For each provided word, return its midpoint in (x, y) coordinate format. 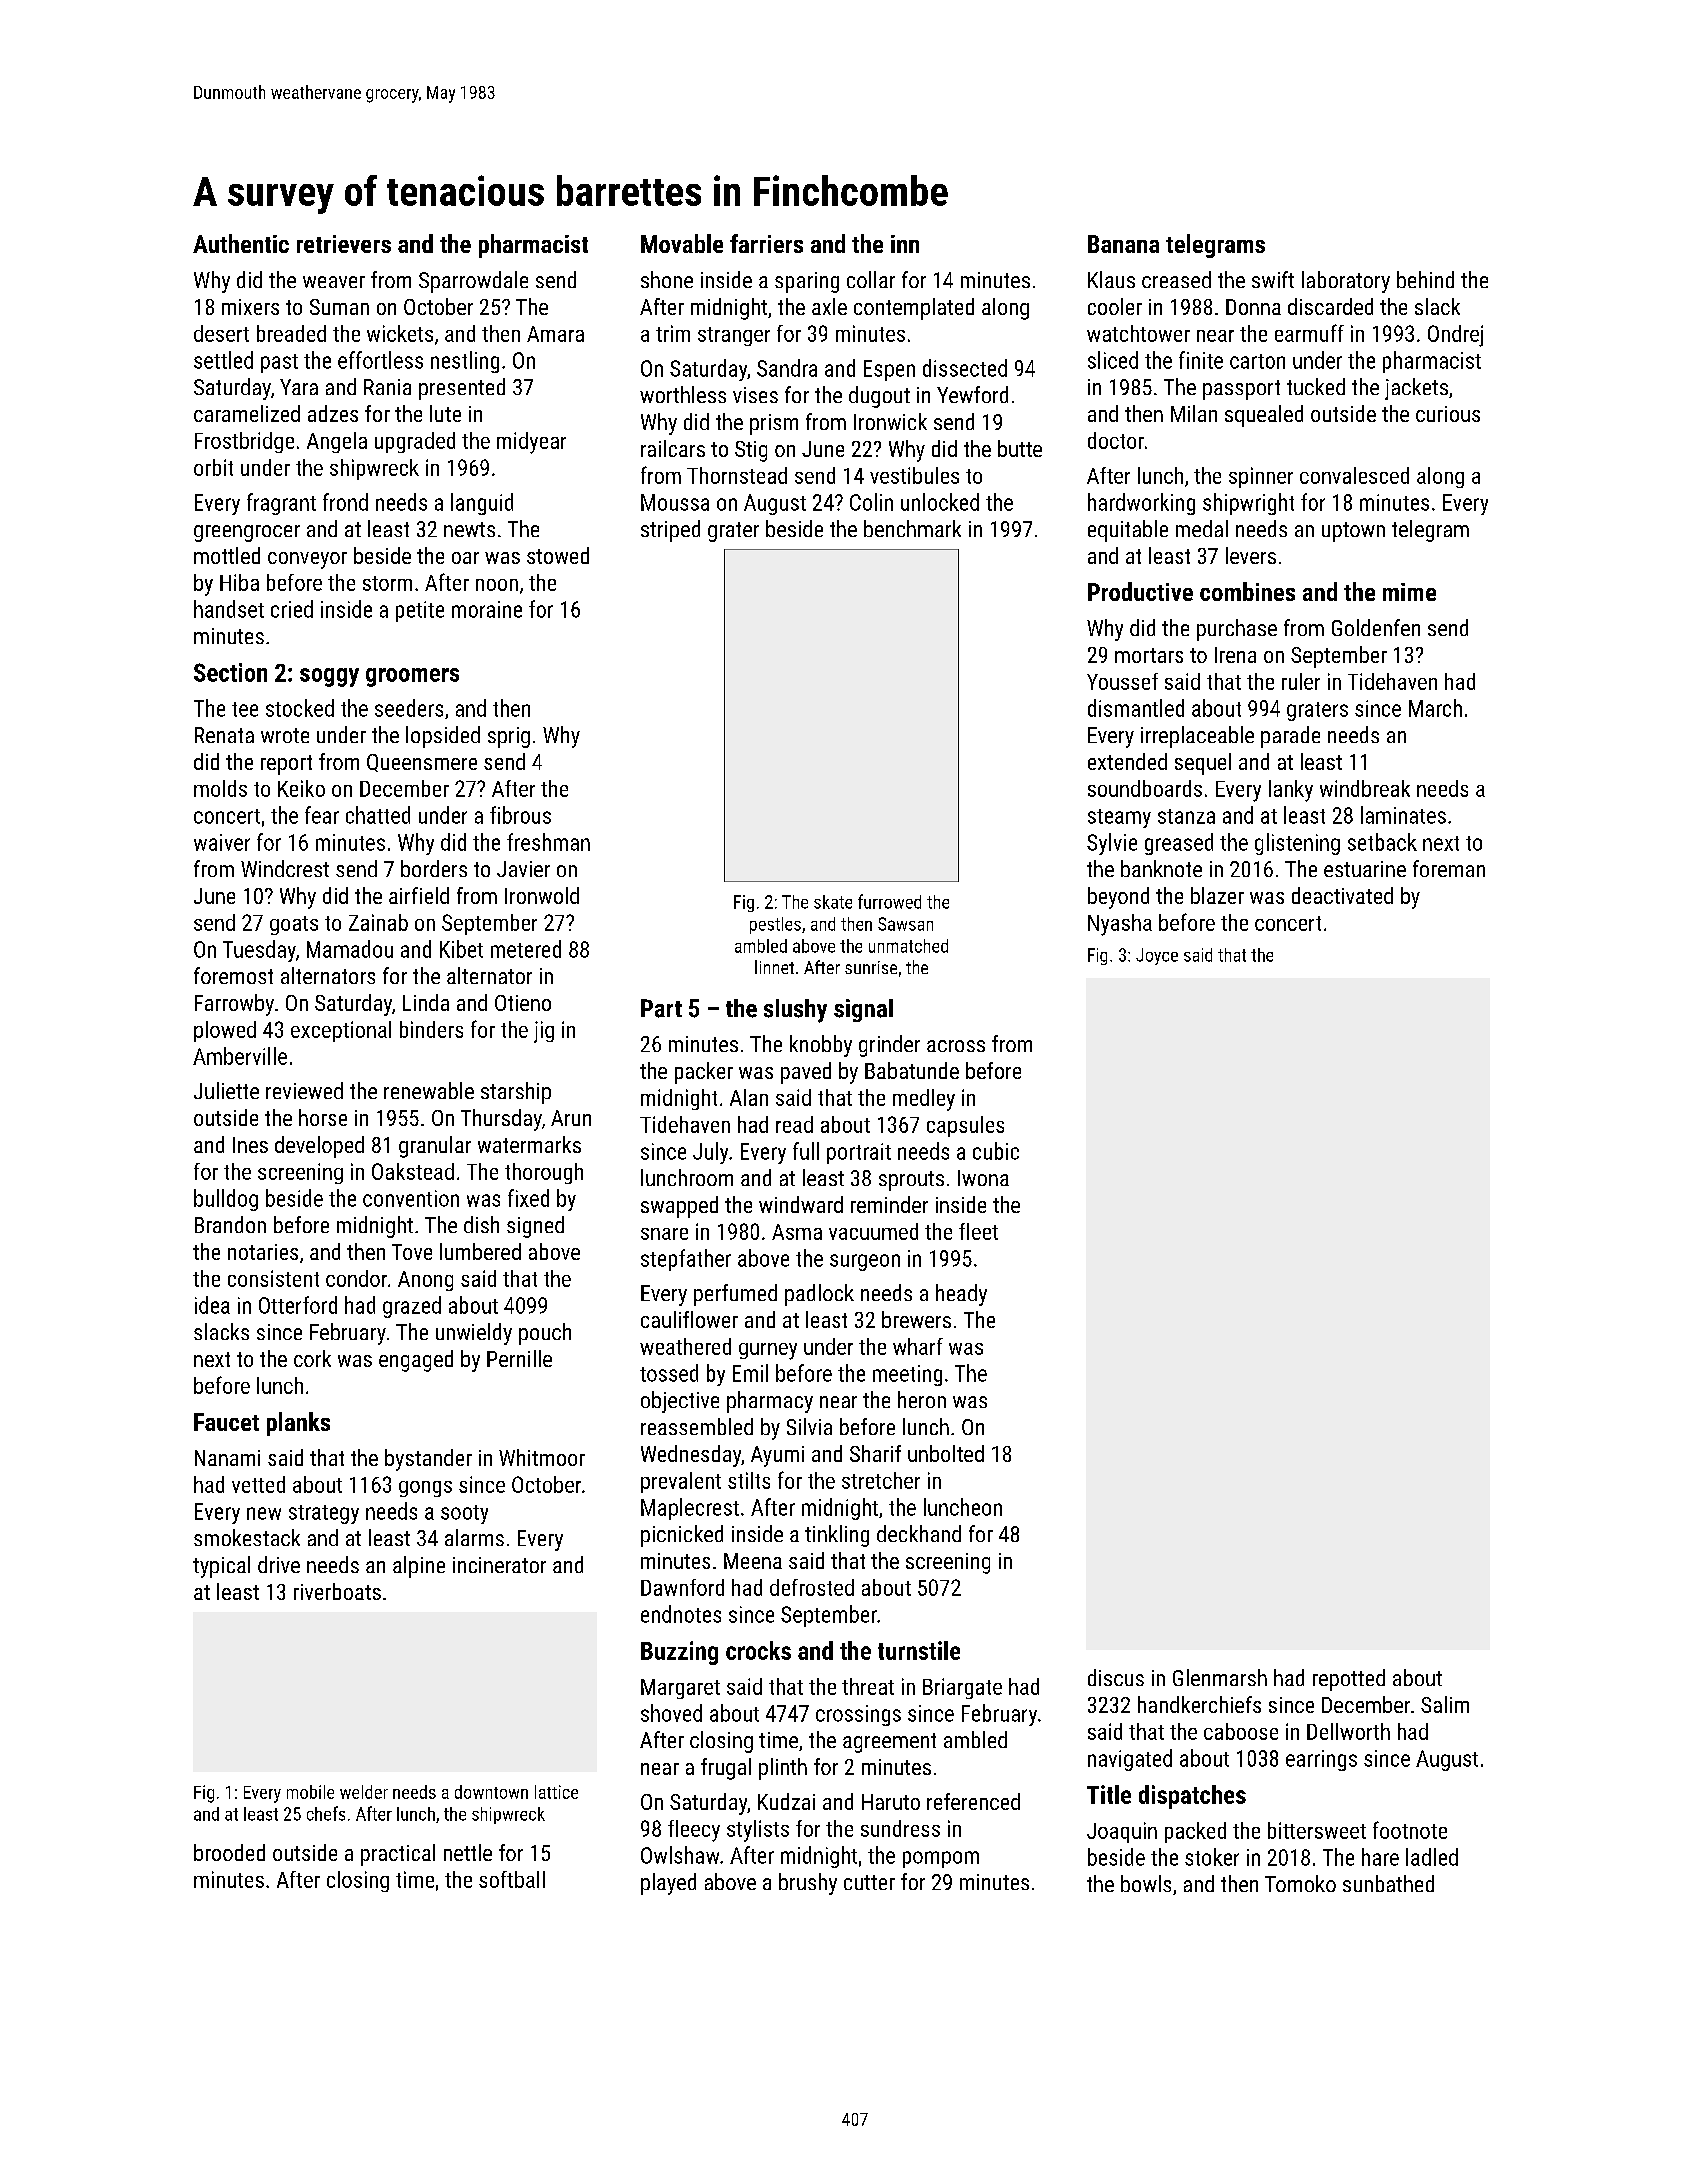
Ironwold (542, 895)
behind (1425, 279)
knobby (821, 1046)
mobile (310, 1792)
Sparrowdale (473, 282)
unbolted (946, 1453)
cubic (996, 1151)
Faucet (226, 1422)
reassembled (697, 1426)
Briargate (962, 1688)
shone (667, 279)
